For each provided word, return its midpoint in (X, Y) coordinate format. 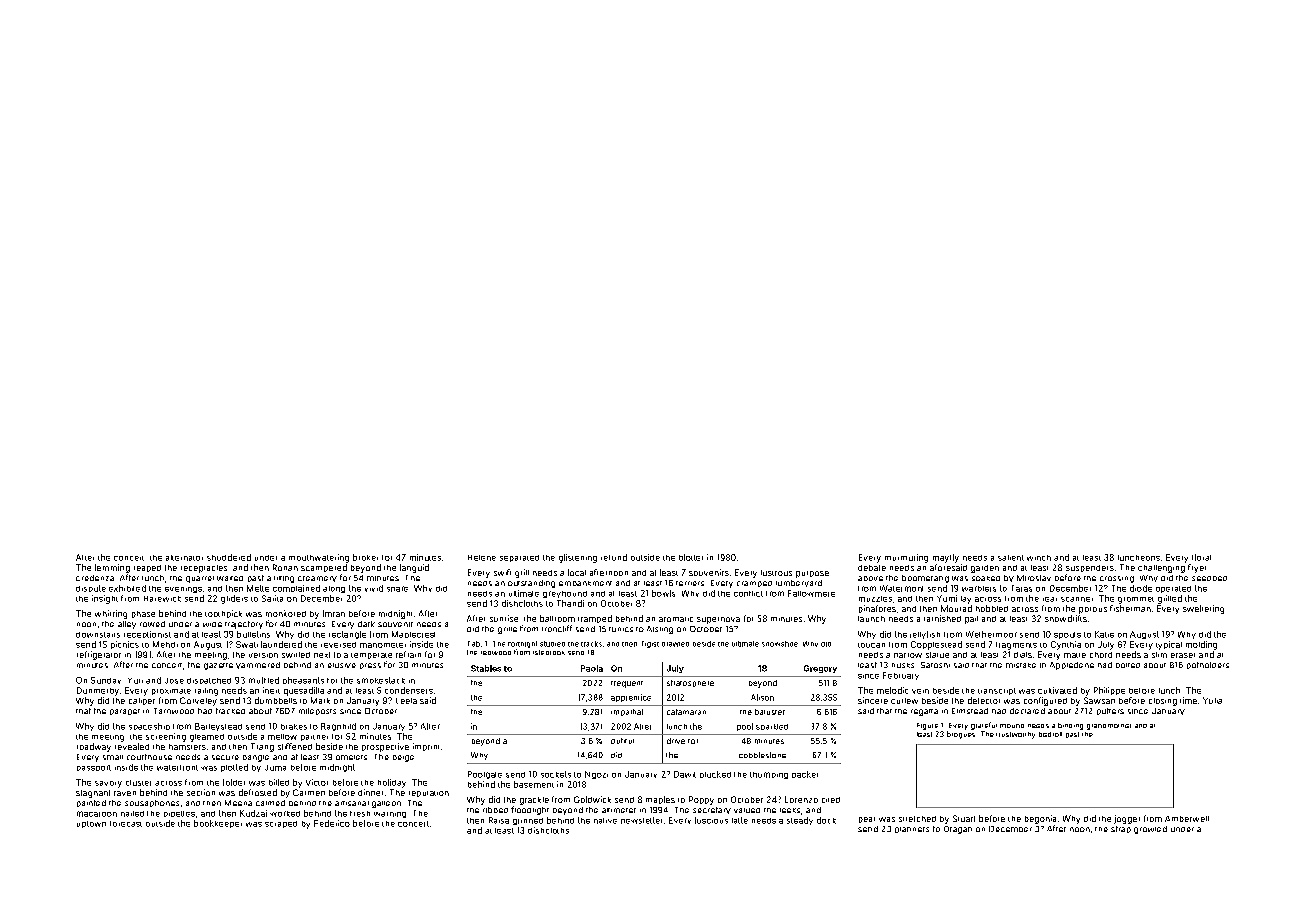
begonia (1040, 819)
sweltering (1203, 609)
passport (94, 768)
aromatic (676, 619)
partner (314, 738)
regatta (924, 712)
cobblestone (762, 755)
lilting (284, 579)
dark (366, 624)
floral (1201, 557)
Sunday (106, 680)
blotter (691, 557)
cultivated (1057, 690)
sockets (556, 774)
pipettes (179, 814)
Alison (762, 697)
